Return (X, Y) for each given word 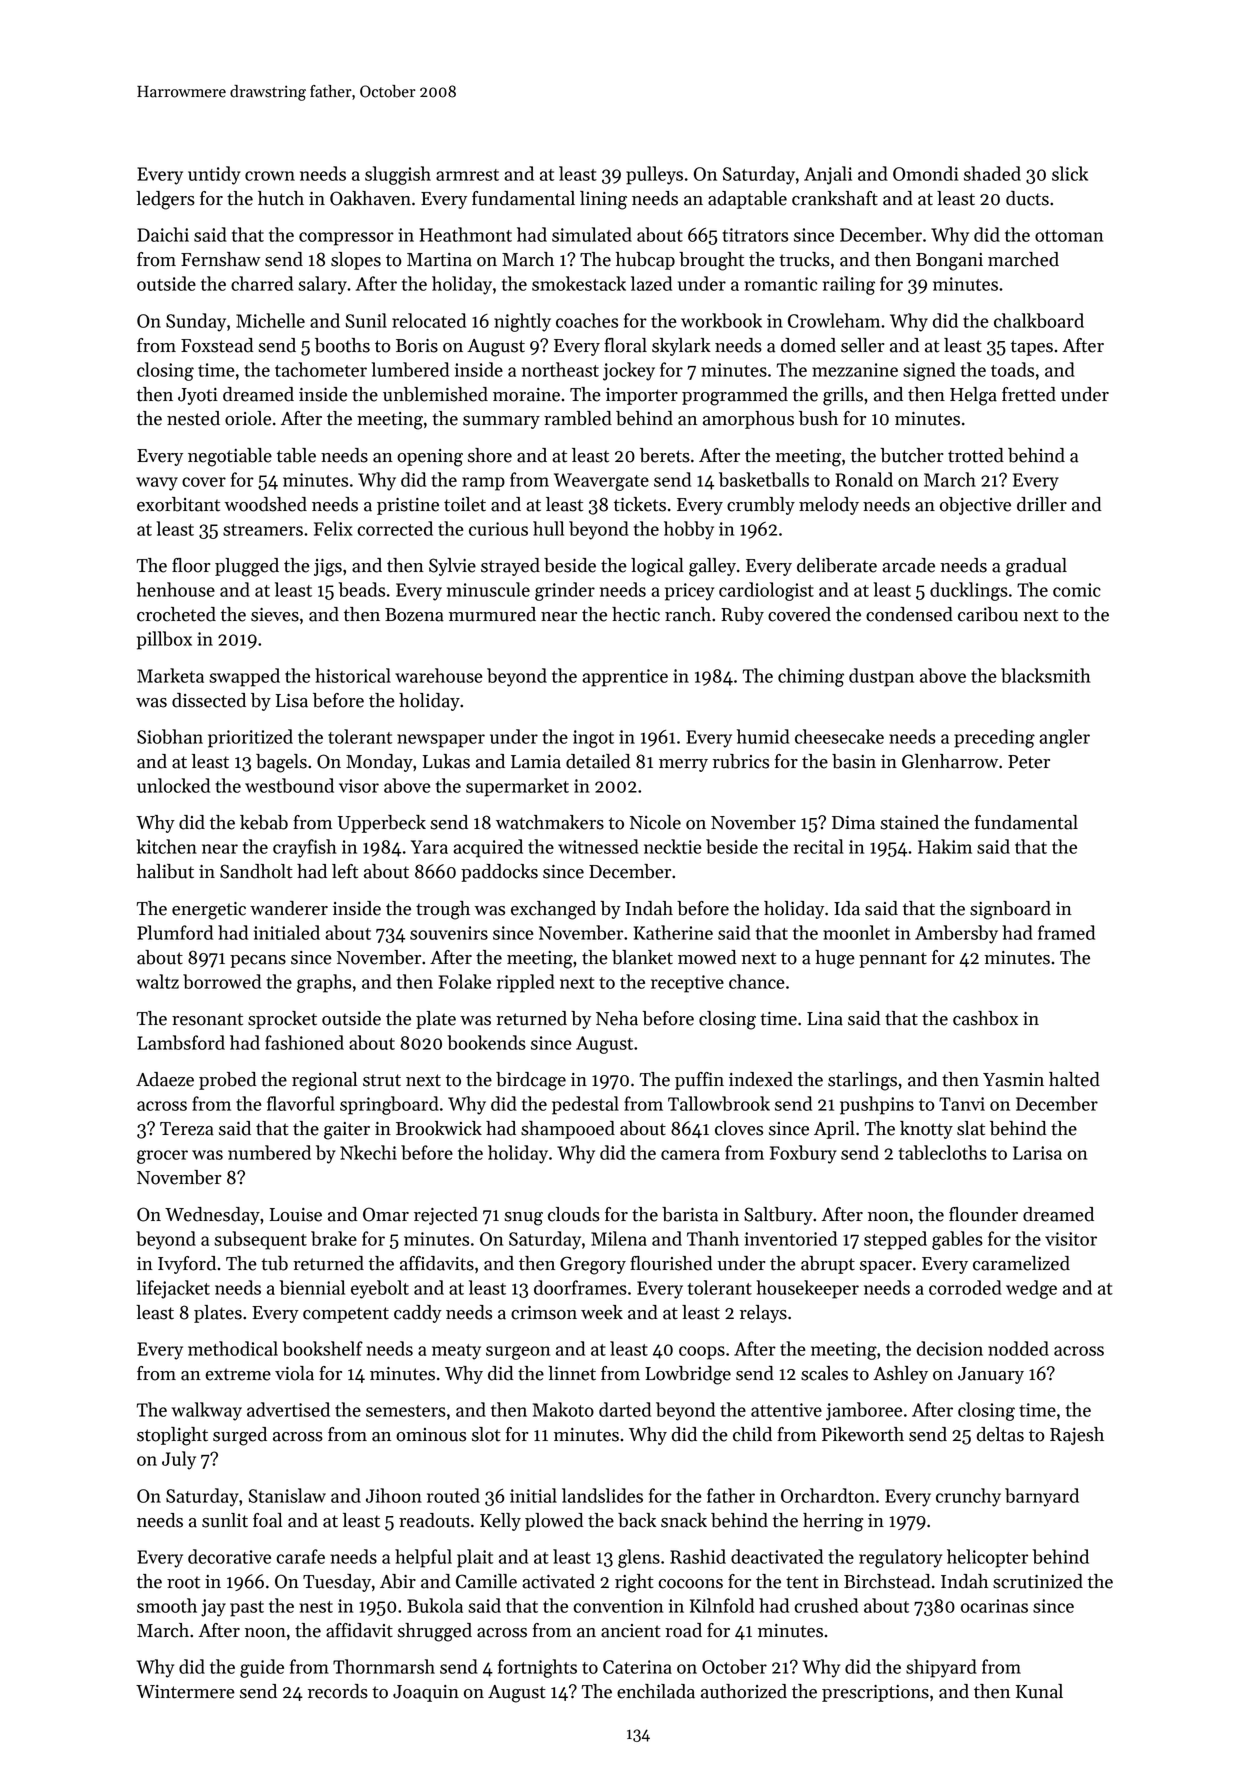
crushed (826, 1605)
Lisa (292, 701)
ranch (688, 614)
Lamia (536, 762)
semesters (406, 1411)
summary (501, 422)
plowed (554, 1522)
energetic (209, 911)
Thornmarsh (384, 1666)
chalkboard (1039, 320)
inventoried (790, 1238)
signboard (1010, 910)
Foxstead (217, 345)
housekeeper (807, 1289)
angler (1064, 738)
